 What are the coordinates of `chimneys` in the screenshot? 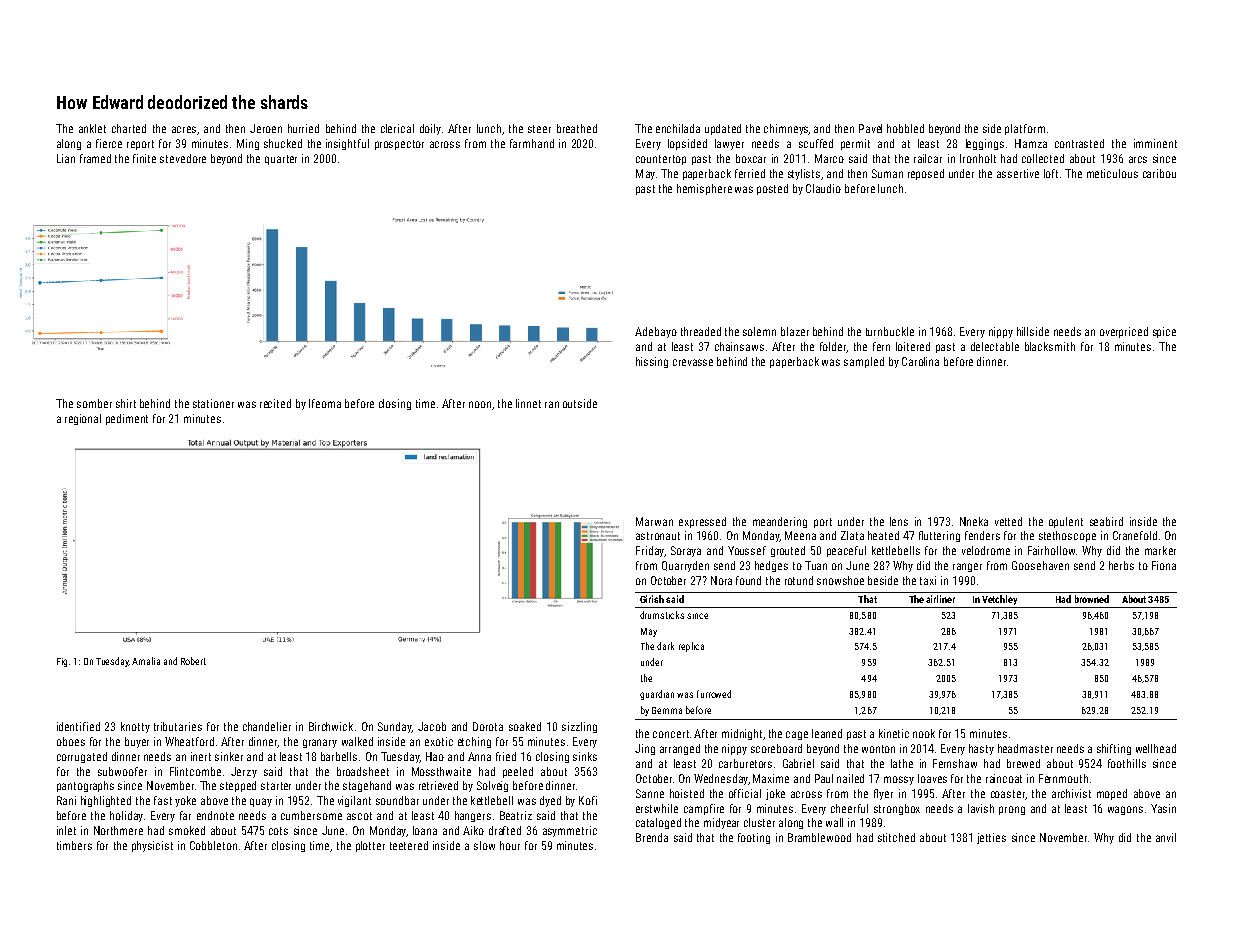 It's located at (786, 129).
